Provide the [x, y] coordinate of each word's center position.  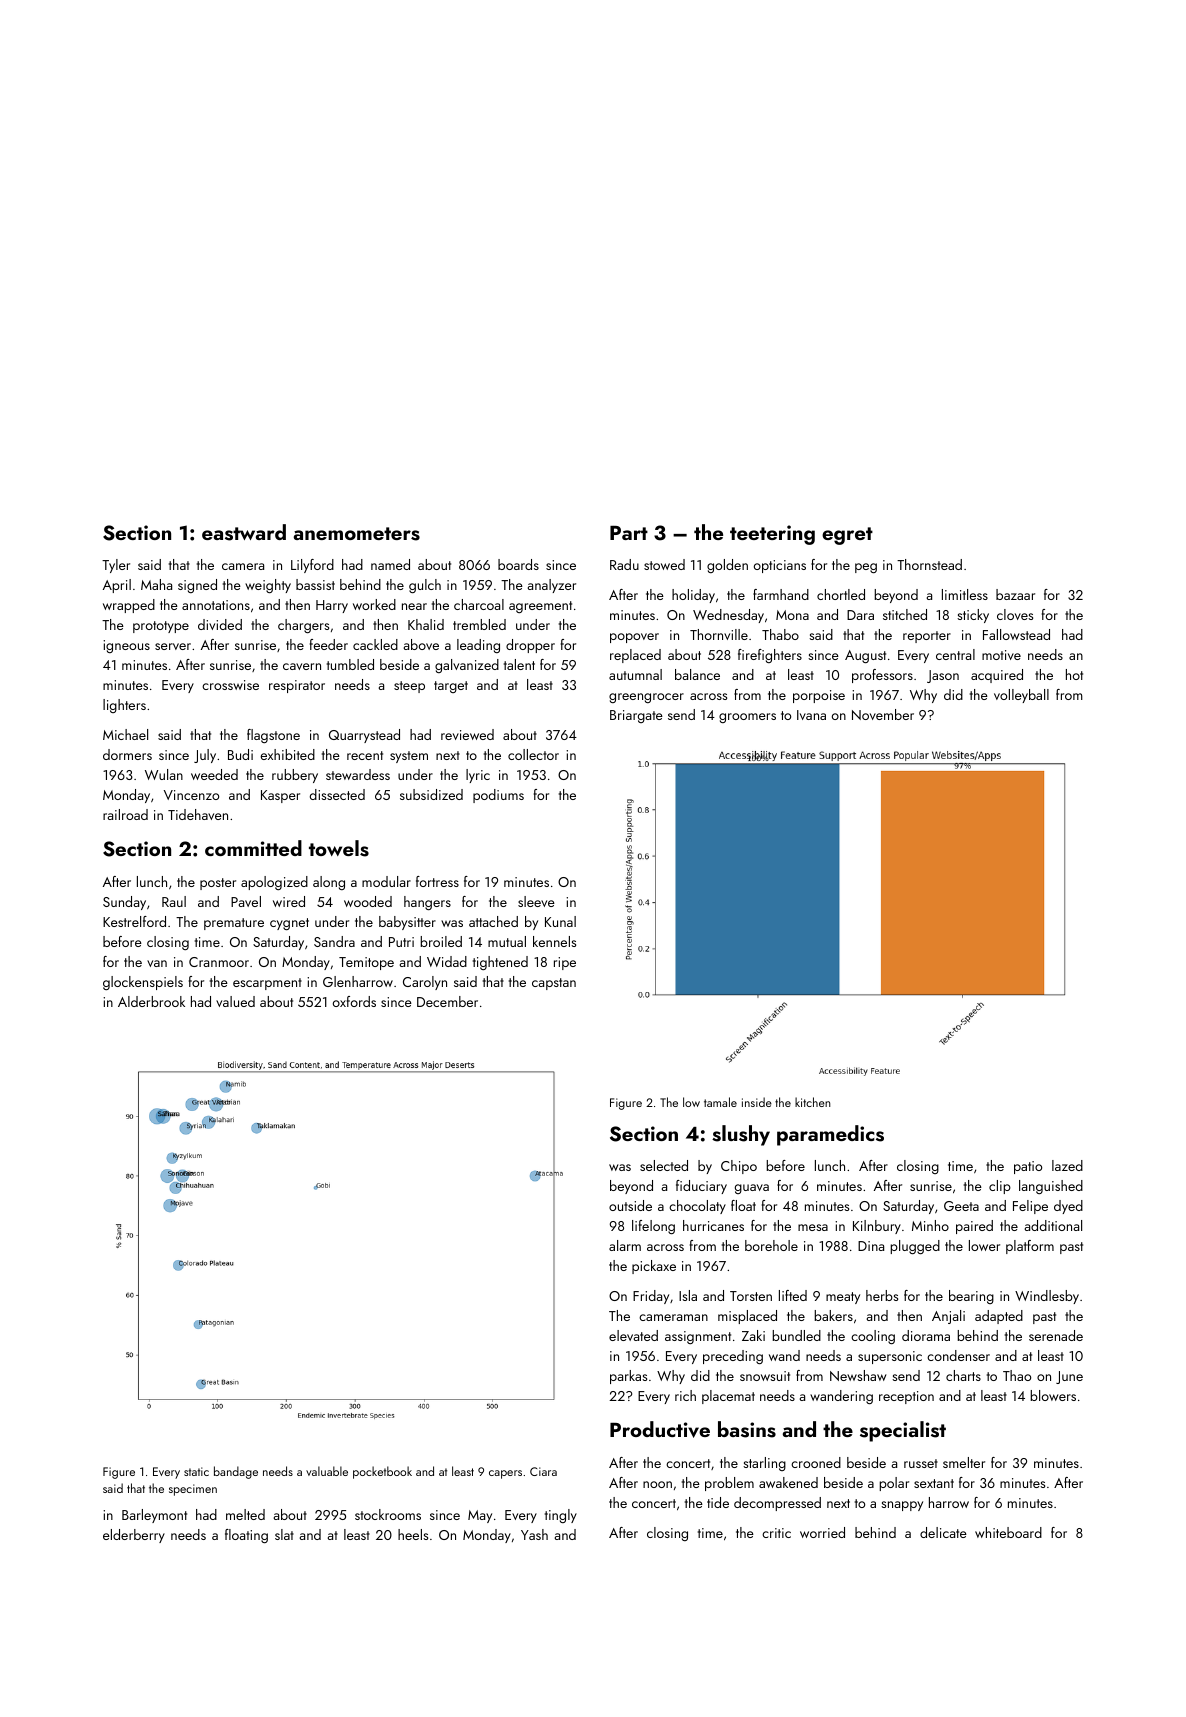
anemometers [357, 534]
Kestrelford [134, 921]
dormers [127, 754]
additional [1053, 1225]
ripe [565, 963]
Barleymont [154, 1516]
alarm [625, 1245]
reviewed [467, 734]
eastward [244, 532]
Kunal [560, 921]
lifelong [653, 1227]
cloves [1015, 614]
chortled [841, 594]
